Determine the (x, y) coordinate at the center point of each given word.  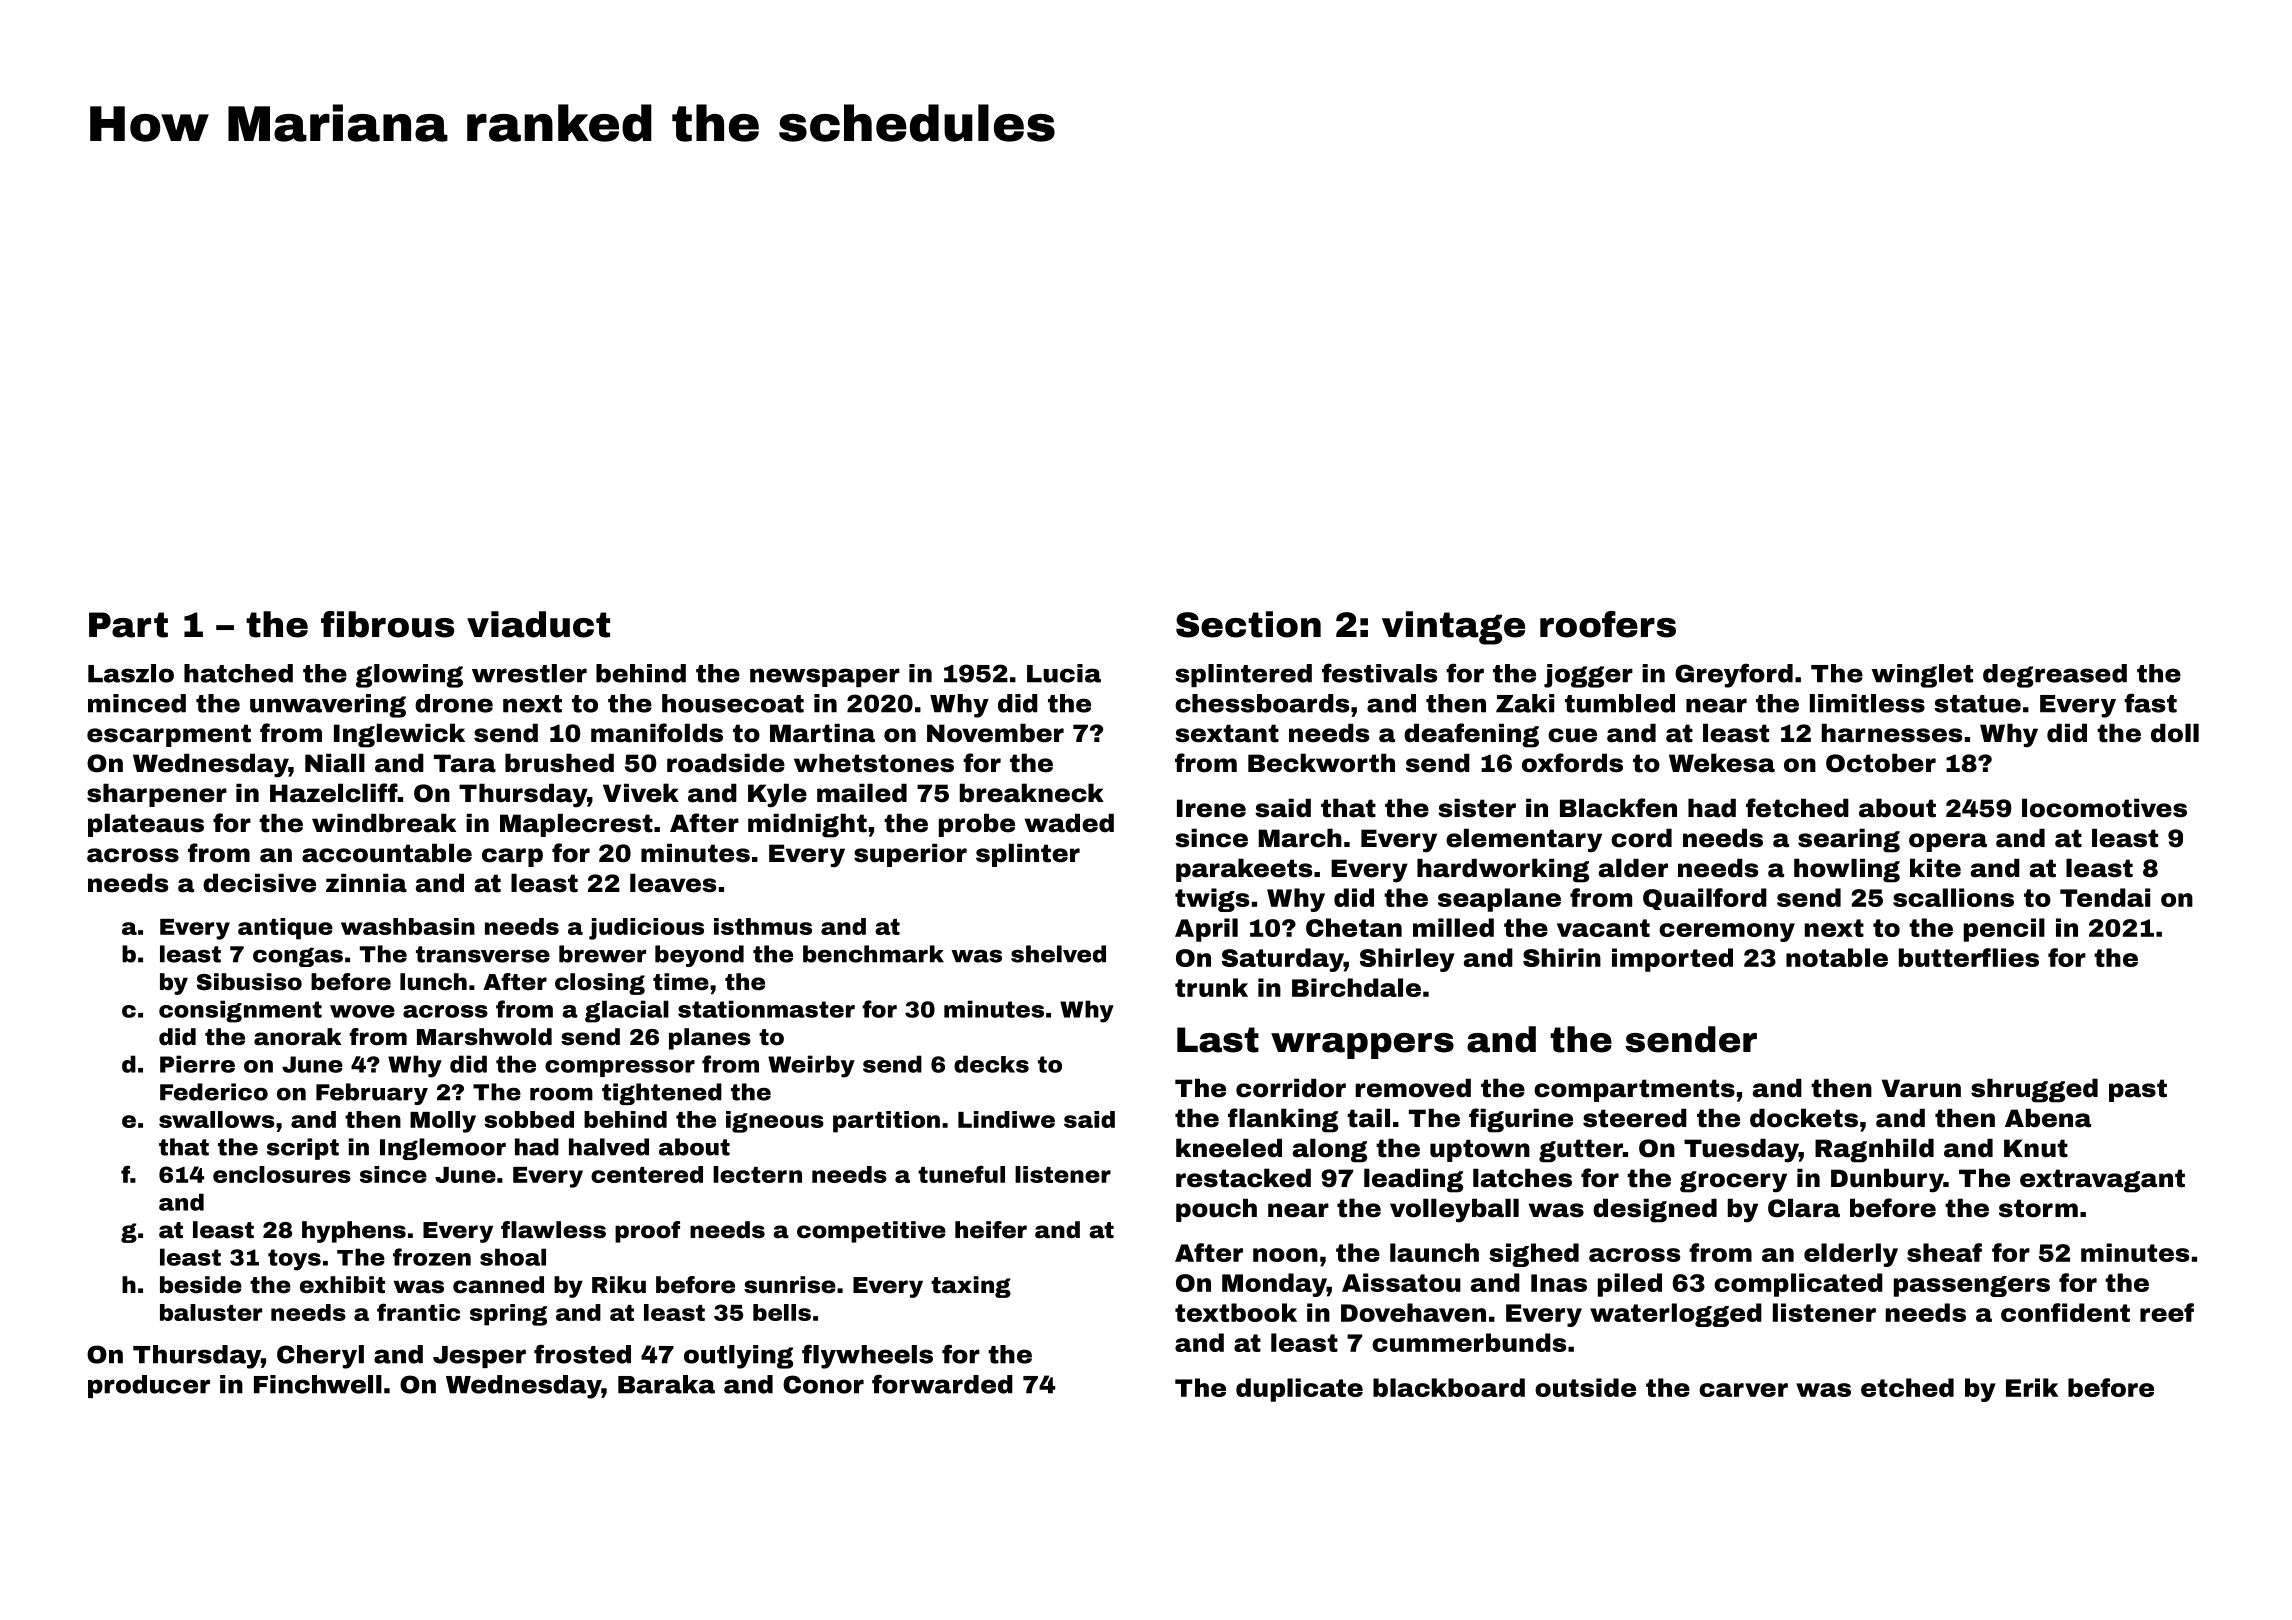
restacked (1243, 1178)
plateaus (146, 825)
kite (1935, 868)
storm (2038, 1208)
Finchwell (318, 1384)
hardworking (1503, 870)
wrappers (1362, 1046)
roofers (1608, 624)
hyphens (354, 1232)
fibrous (387, 624)
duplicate (1299, 1390)
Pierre (197, 1064)
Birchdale (1356, 987)
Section (1248, 624)
